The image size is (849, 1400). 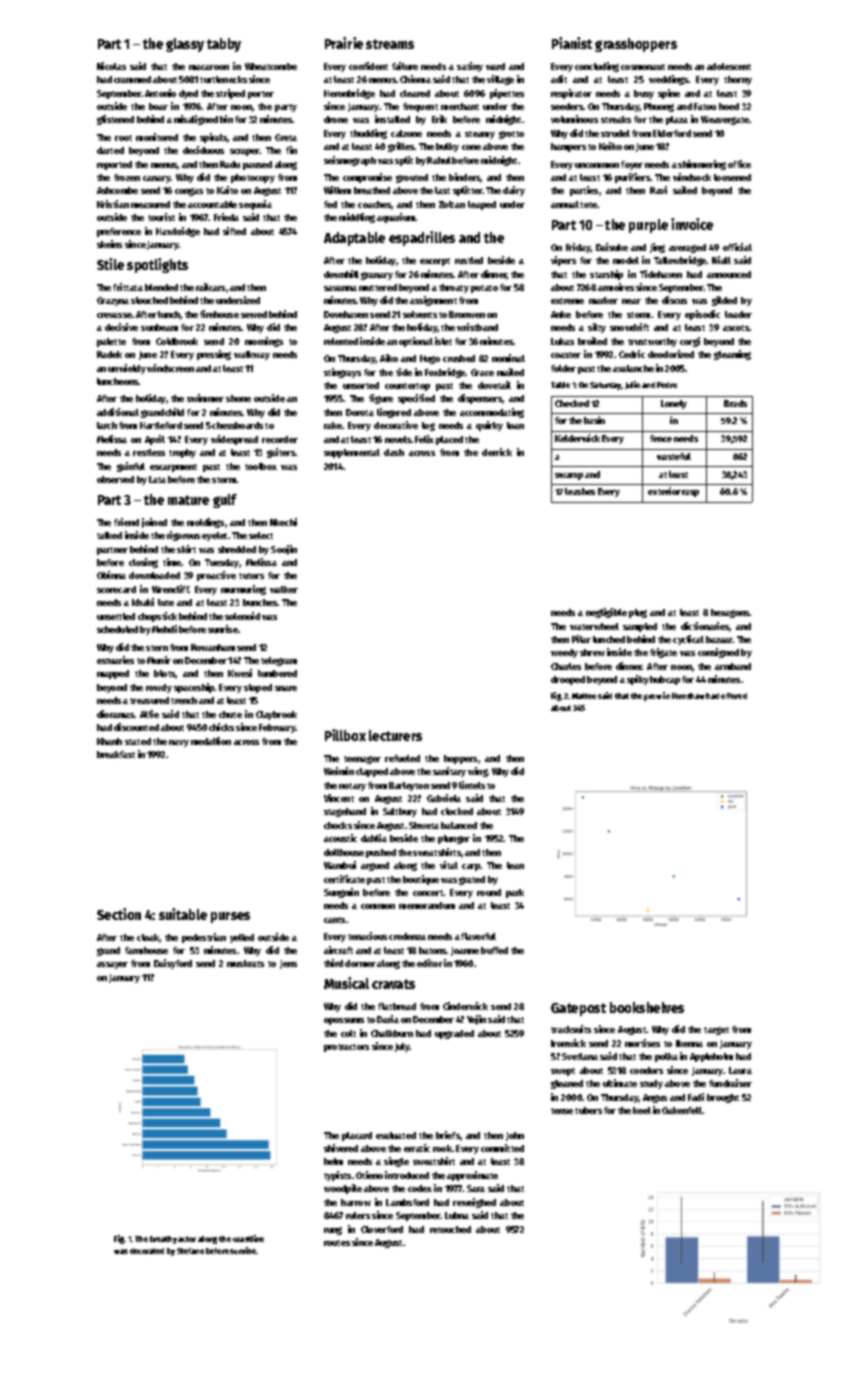 What do you see at coordinates (578, 1009) in the document?
I see `Gatepost` at bounding box center [578, 1009].
